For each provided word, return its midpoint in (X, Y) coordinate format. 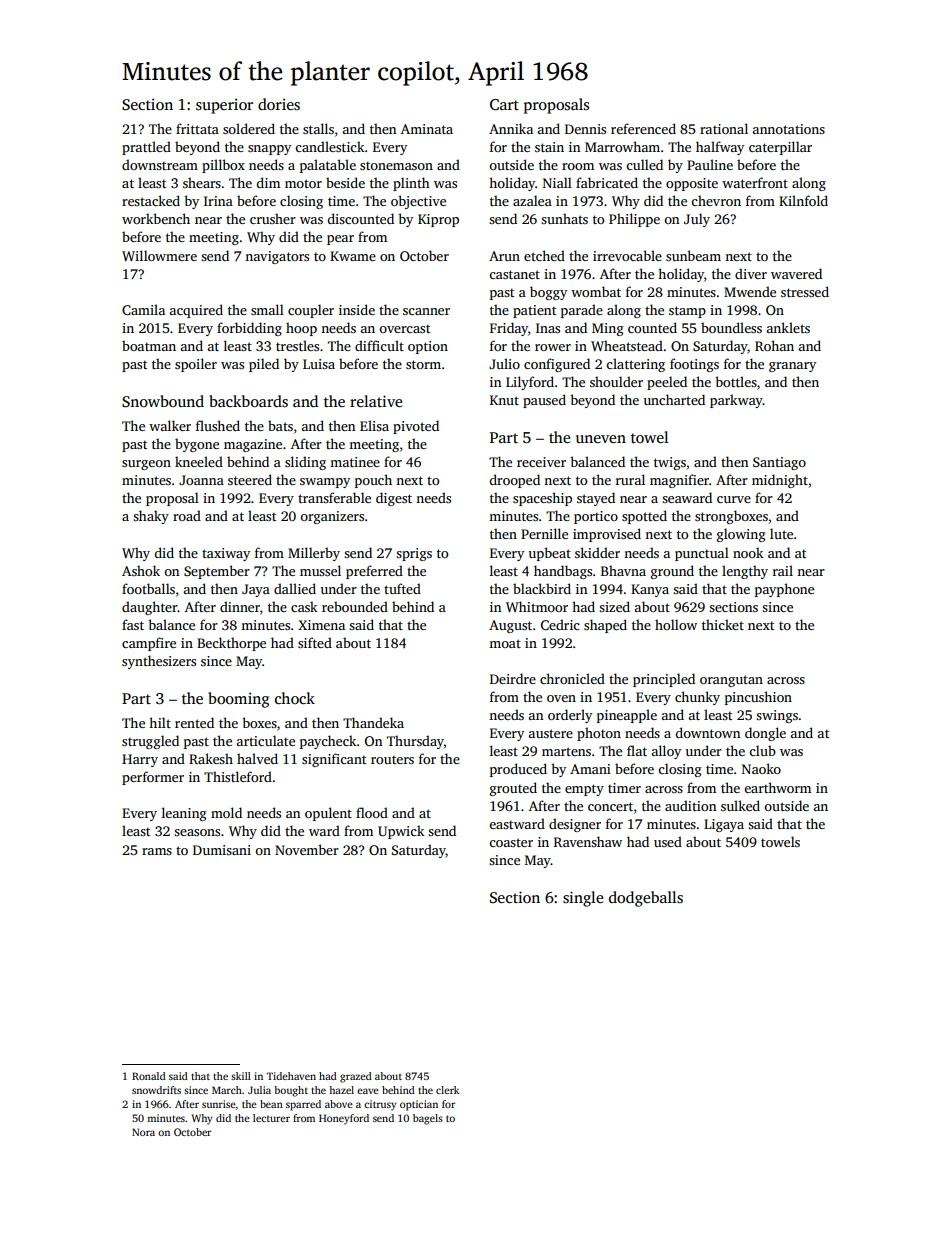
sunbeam (693, 255)
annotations (789, 129)
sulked (740, 805)
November (307, 849)
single (583, 899)
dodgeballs (646, 899)
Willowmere (159, 255)
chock (295, 698)
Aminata (427, 129)
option (428, 347)
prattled (146, 148)
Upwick (401, 832)
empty (584, 790)
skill (241, 1076)
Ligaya (724, 825)
